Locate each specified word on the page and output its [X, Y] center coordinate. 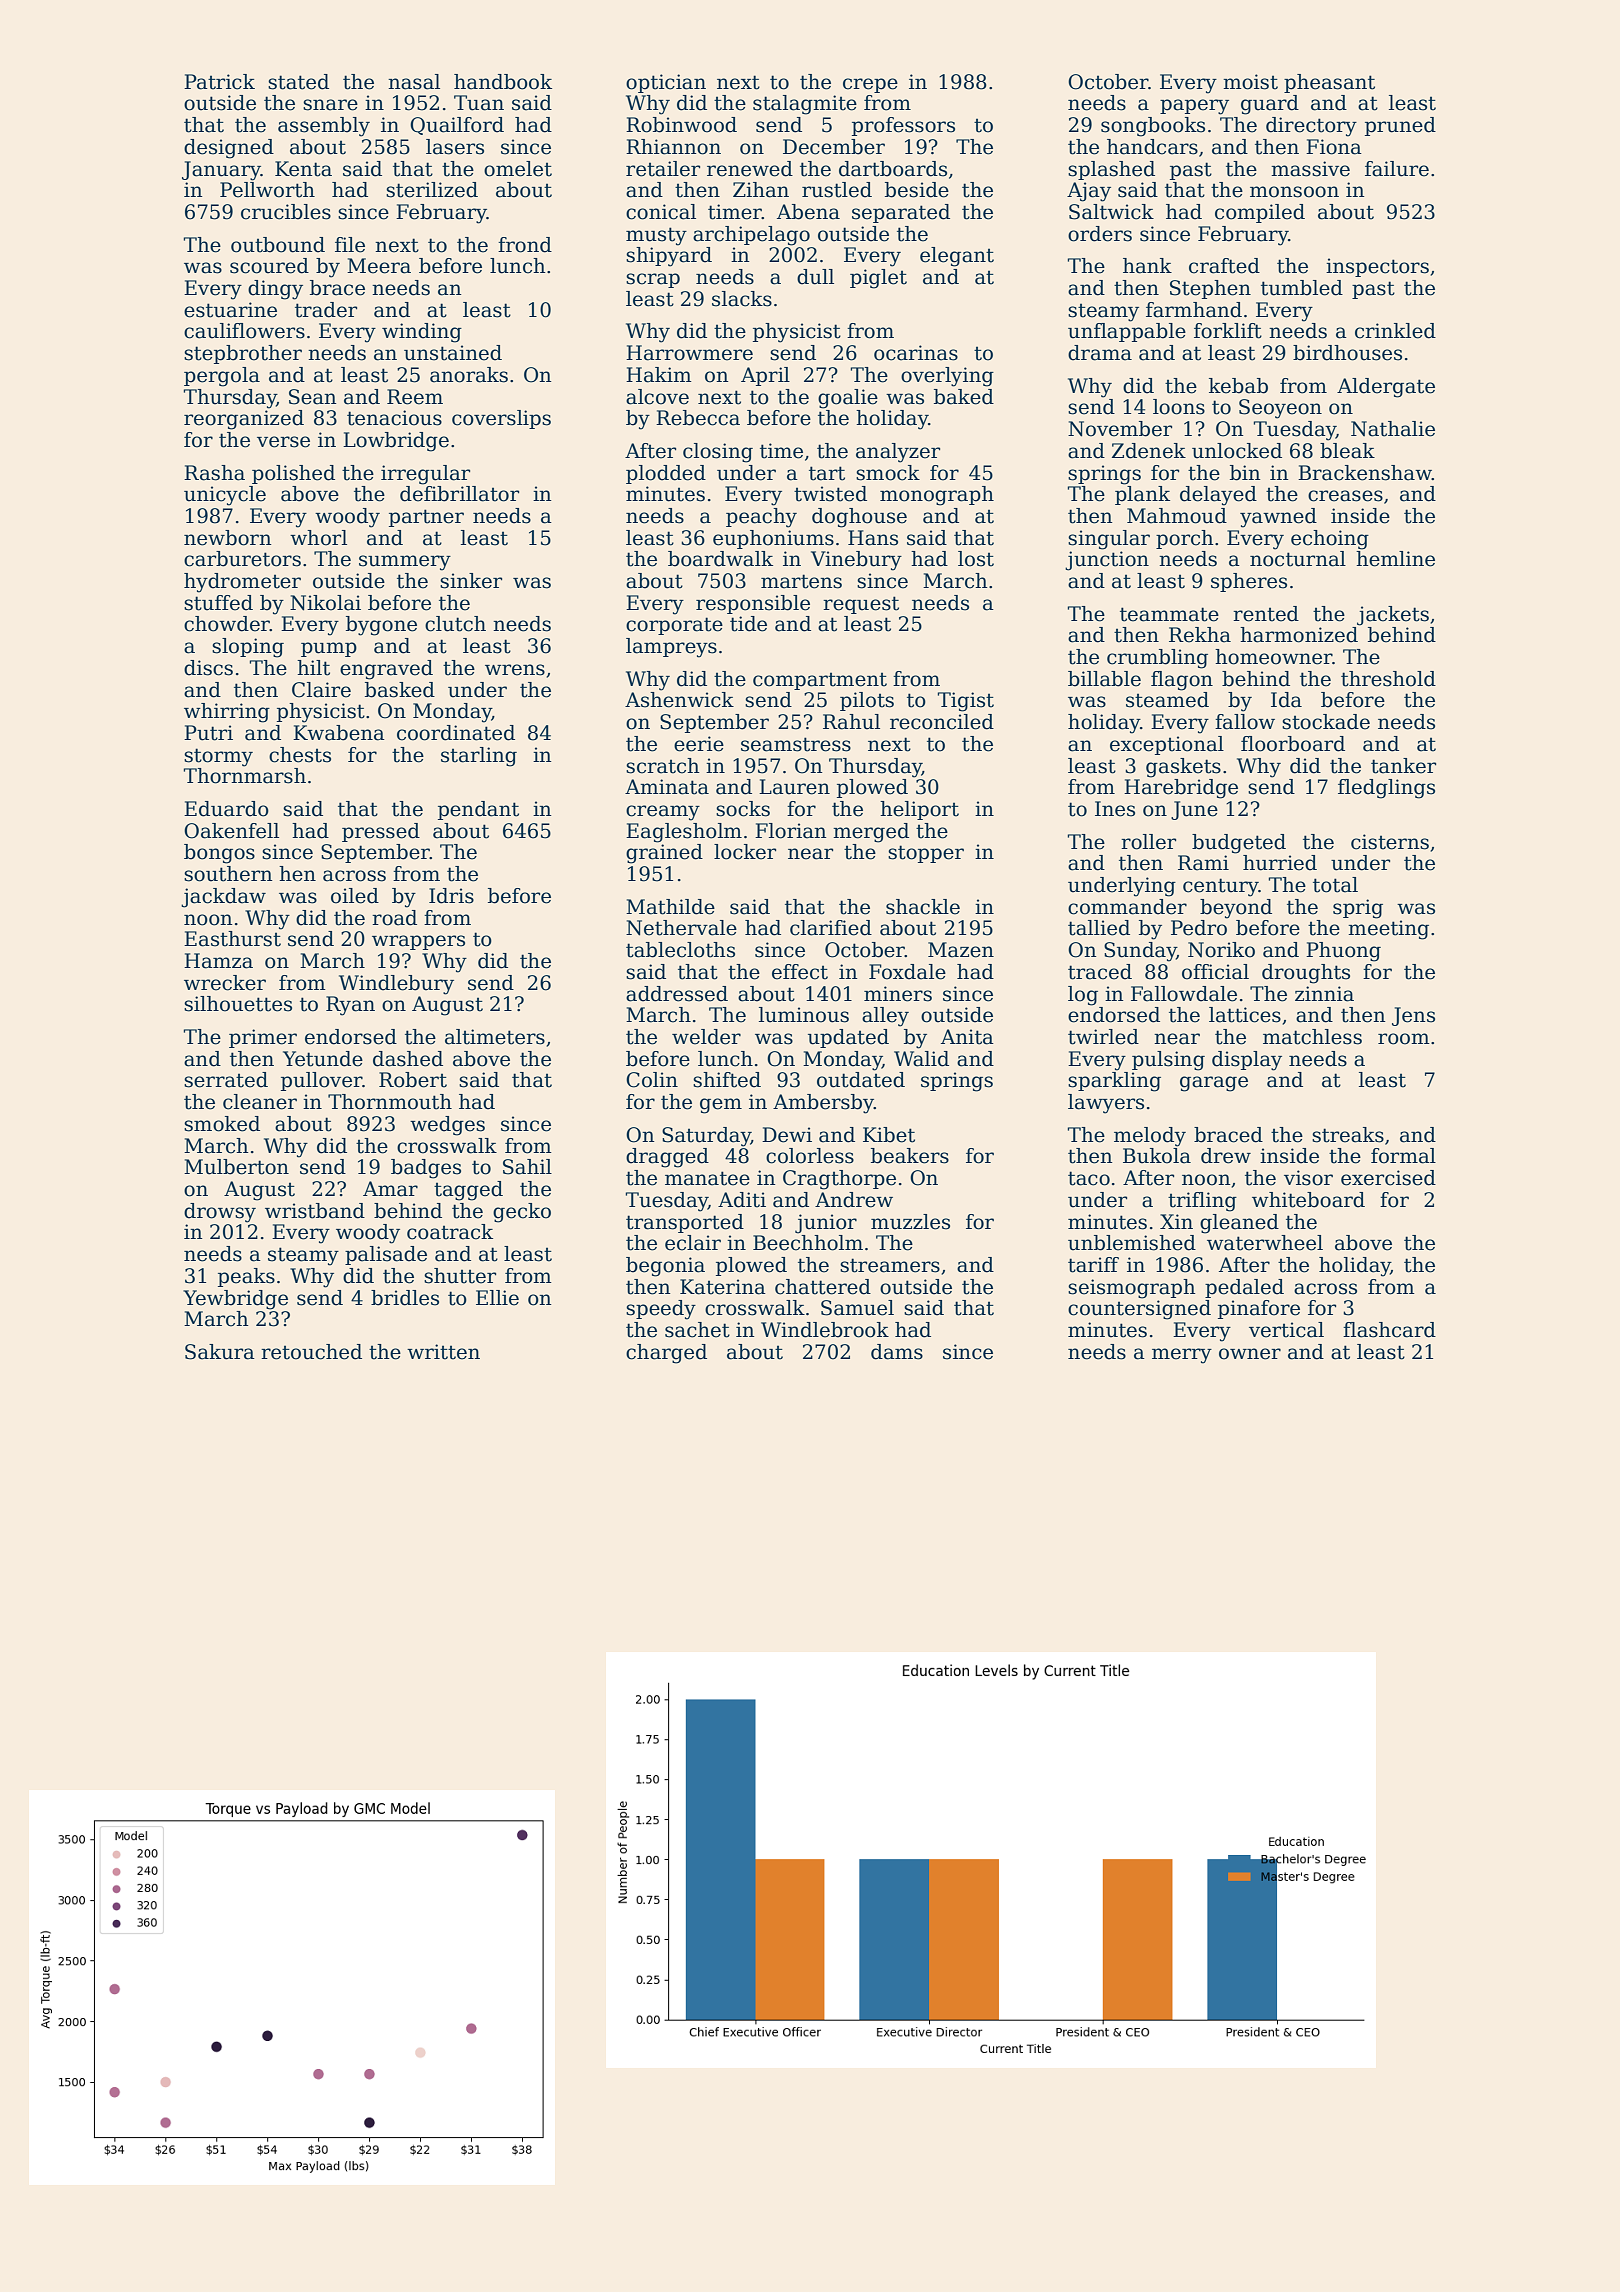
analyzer [898, 453]
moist [1250, 82]
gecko [522, 1213]
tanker [1403, 766]
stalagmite [805, 105]
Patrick [219, 82]
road [394, 918]
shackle [923, 907]
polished [293, 474]
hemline [1395, 559]
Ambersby [823, 1104]
